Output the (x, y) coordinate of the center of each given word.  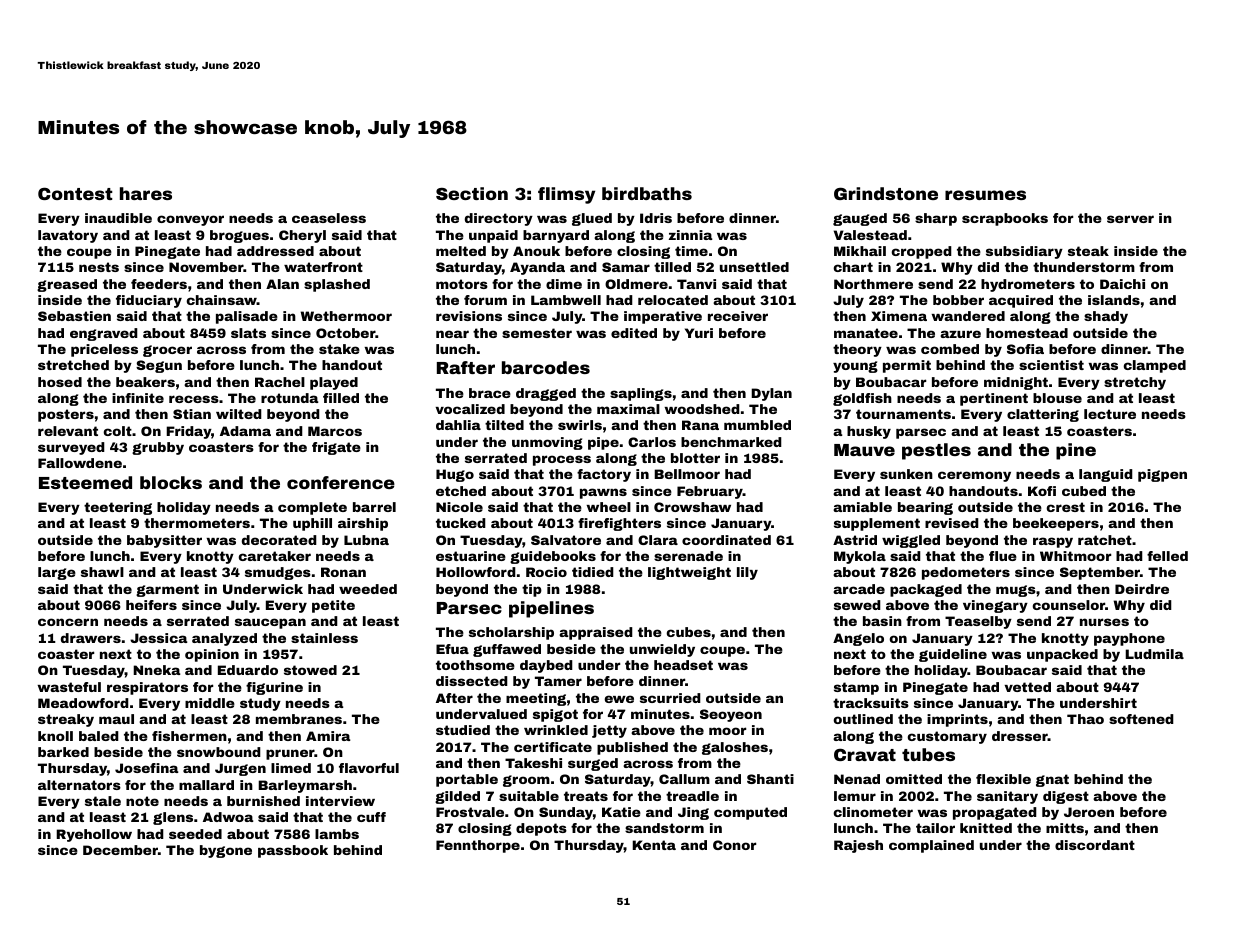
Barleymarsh (305, 786)
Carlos (652, 442)
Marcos (335, 431)
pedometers (966, 573)
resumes (985, 195)
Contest (75, 193)
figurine (274, 688)
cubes (689, 632)
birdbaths (647, 193)
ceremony (974, 476)
